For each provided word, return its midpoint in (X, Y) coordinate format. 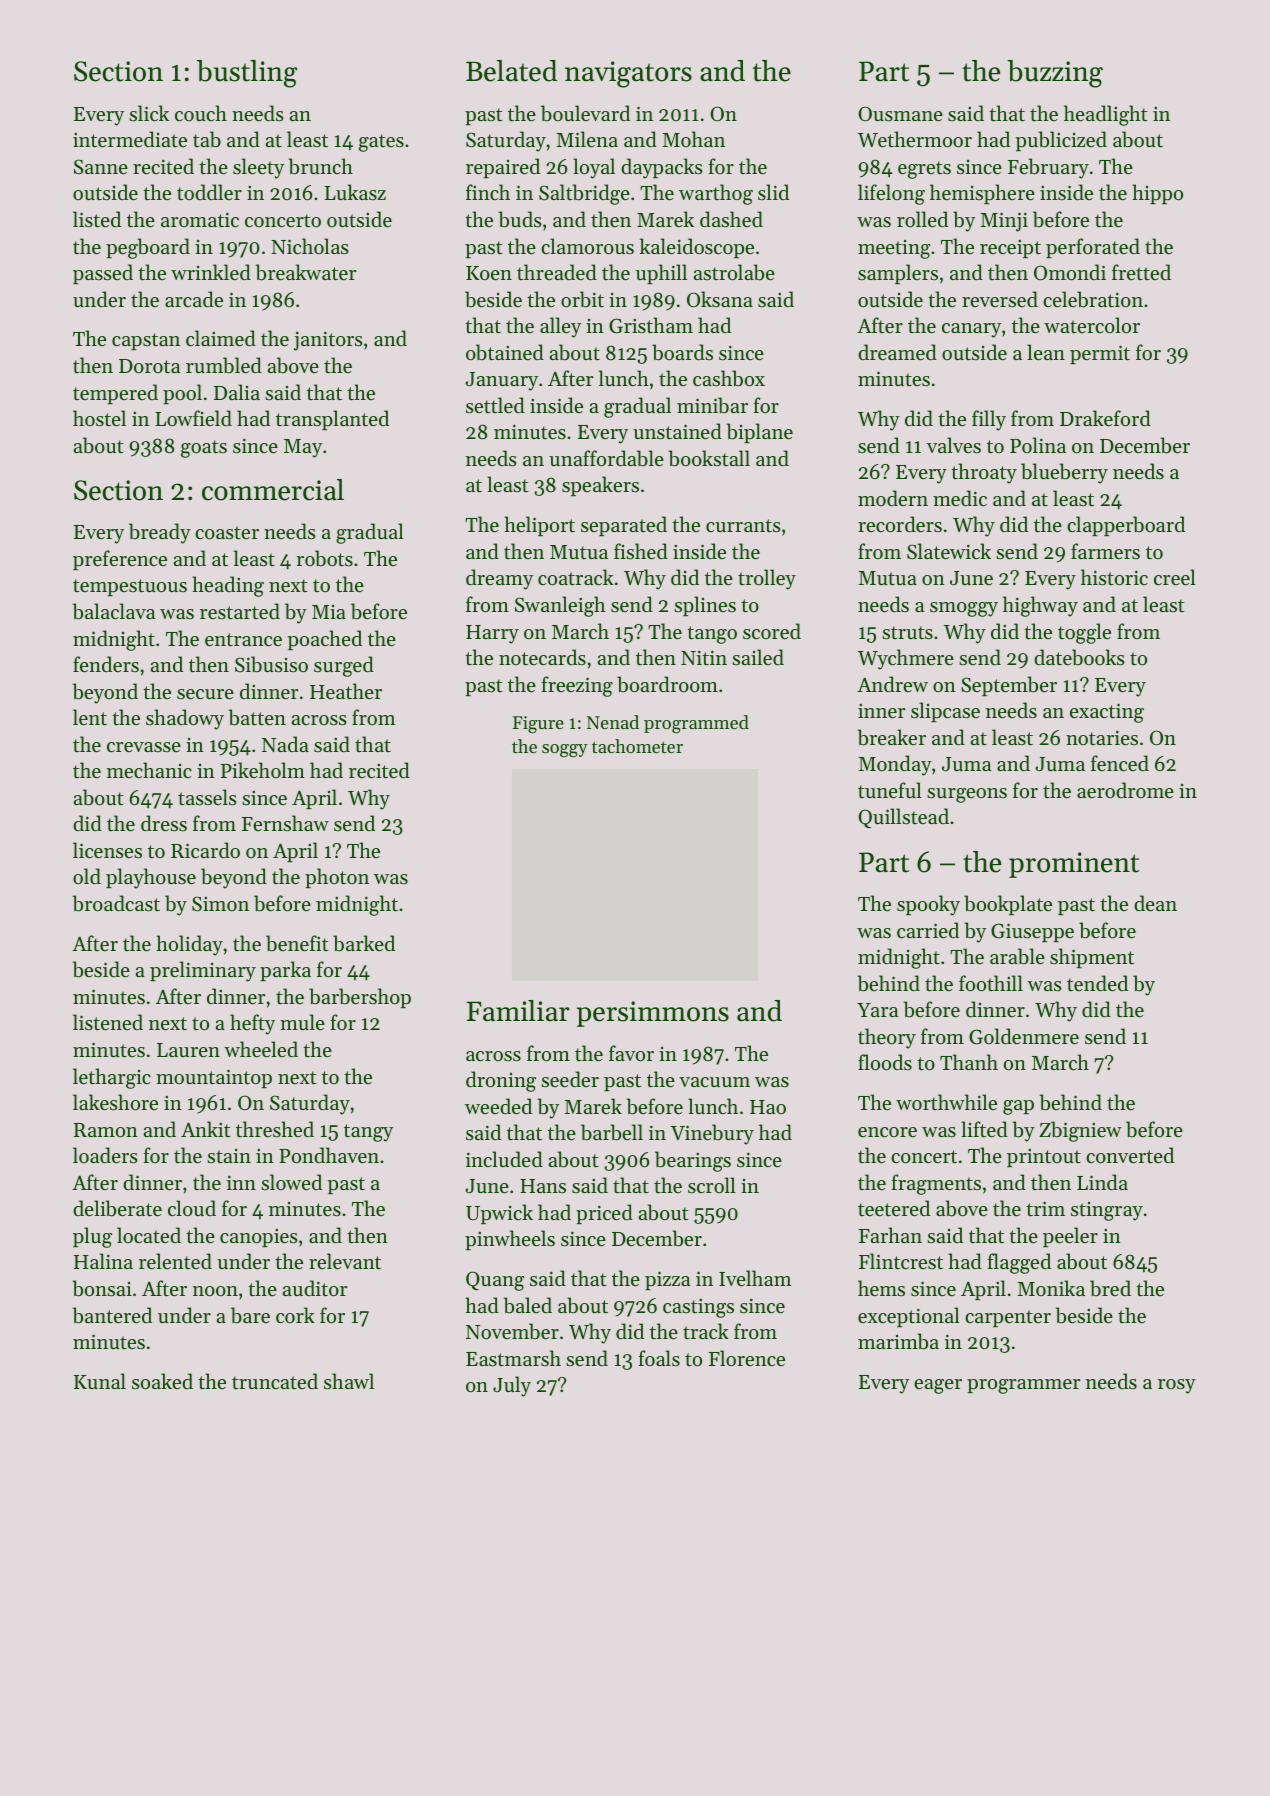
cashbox (729, 378)
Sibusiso (271, 664)
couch (201, 113)
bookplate (1008, 905)
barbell (612, 1132)
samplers (898, 274)
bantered (112, 1315)
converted (1130, 1155)
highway (1040, 606)
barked (364, 943)
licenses (107, 850)
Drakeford (1105, 418)
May (303, 448)
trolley (767, 579)
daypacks (662, 168)
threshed (275, 1129)
